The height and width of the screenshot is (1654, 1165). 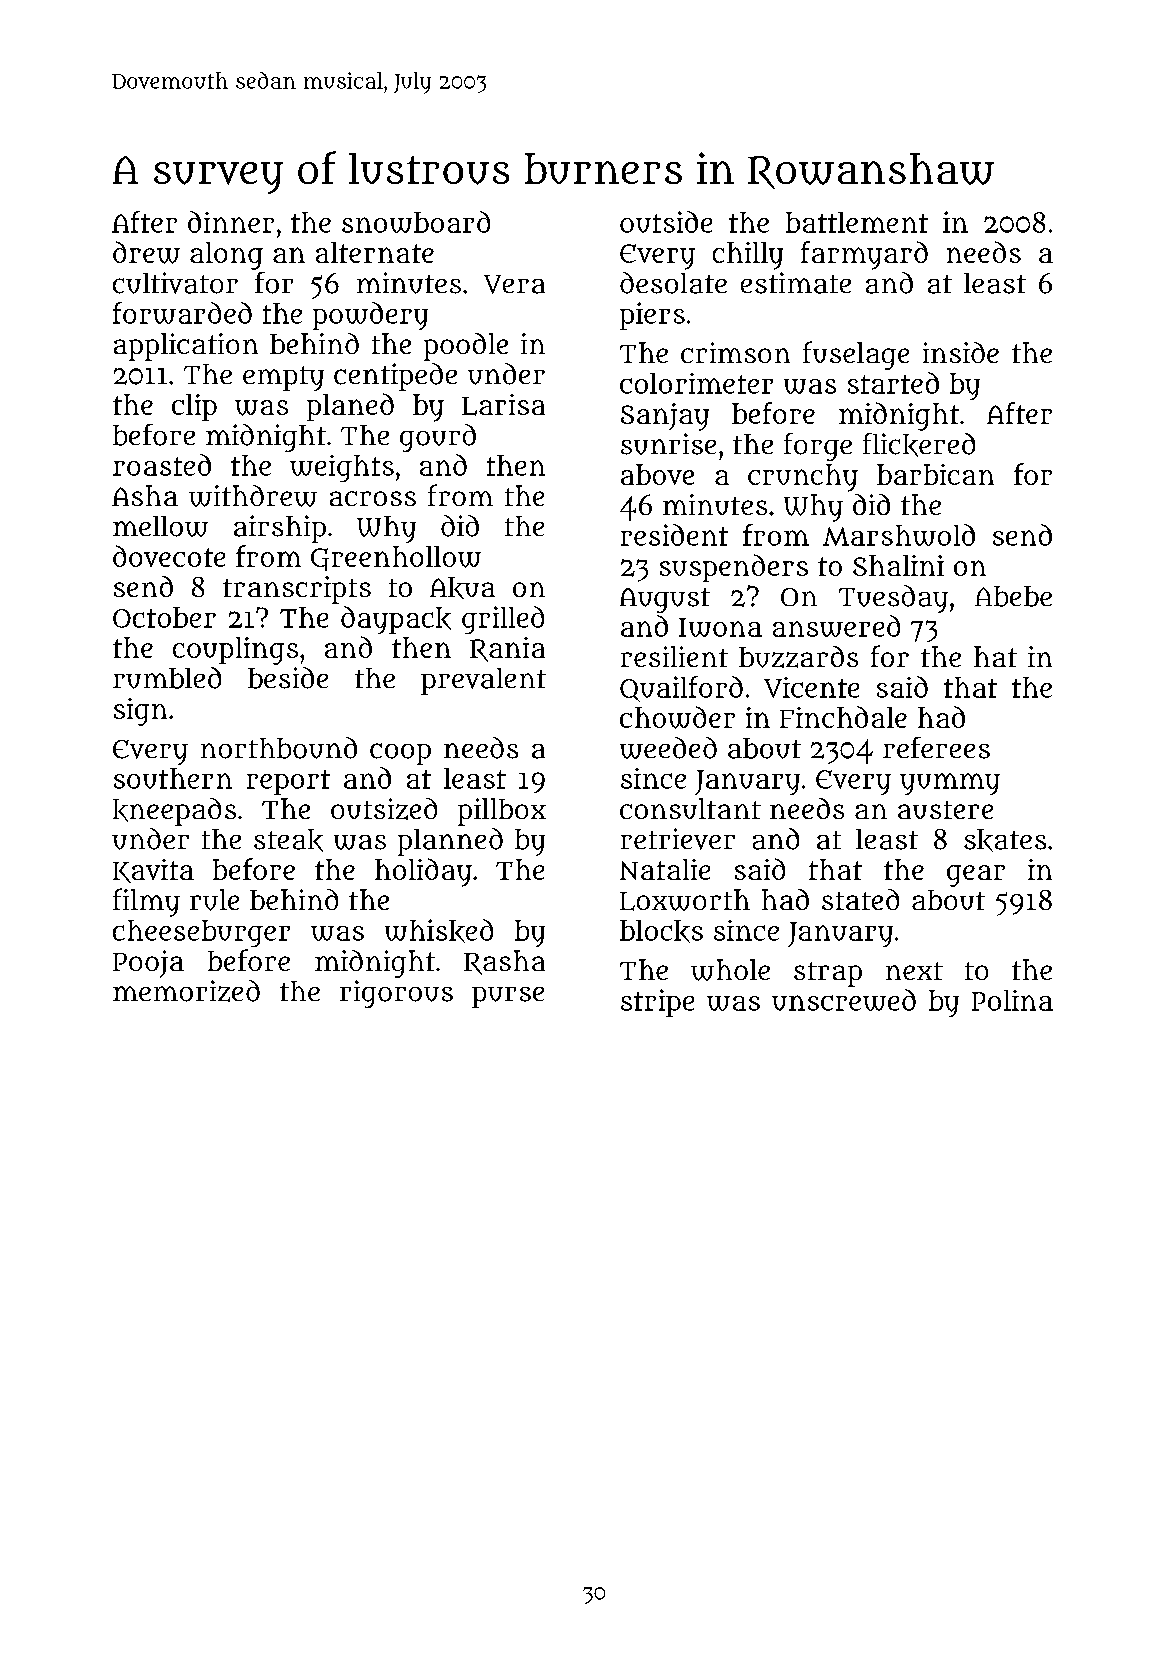 I want to click on Loxworth, so click(x=685, y=900).
